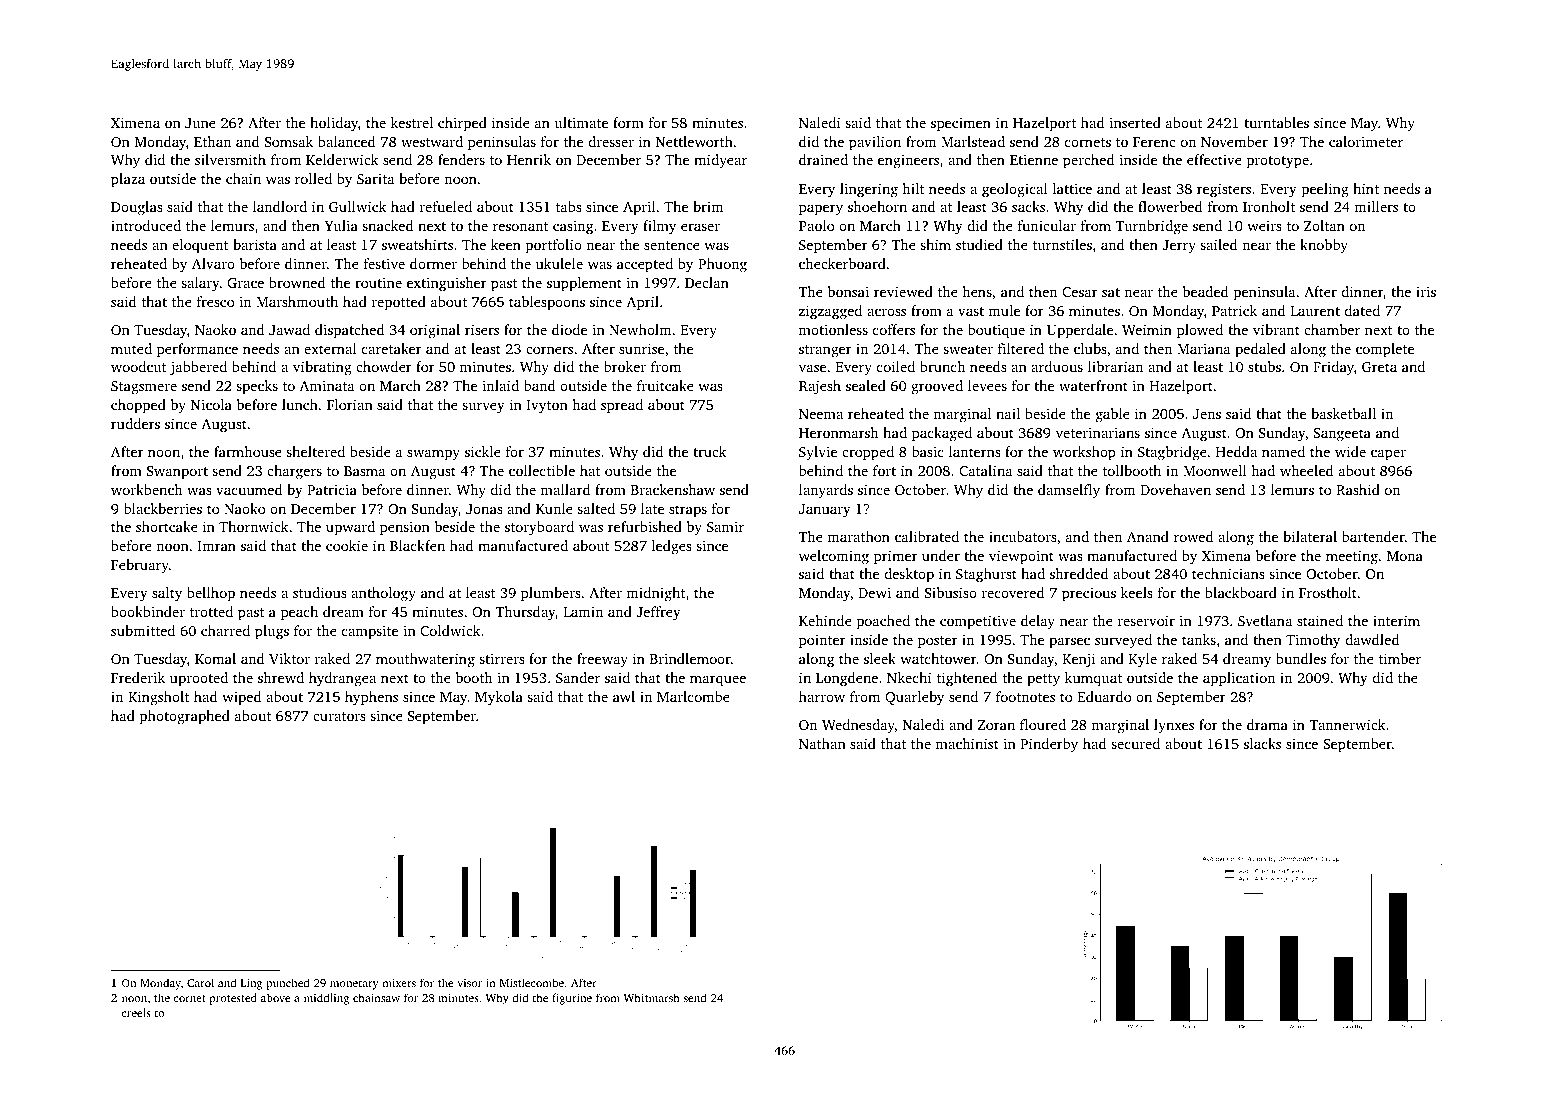  What do you see at coordinates (822, 743) in the document?
I see `Nathan` at bounding box center [822, 743].
